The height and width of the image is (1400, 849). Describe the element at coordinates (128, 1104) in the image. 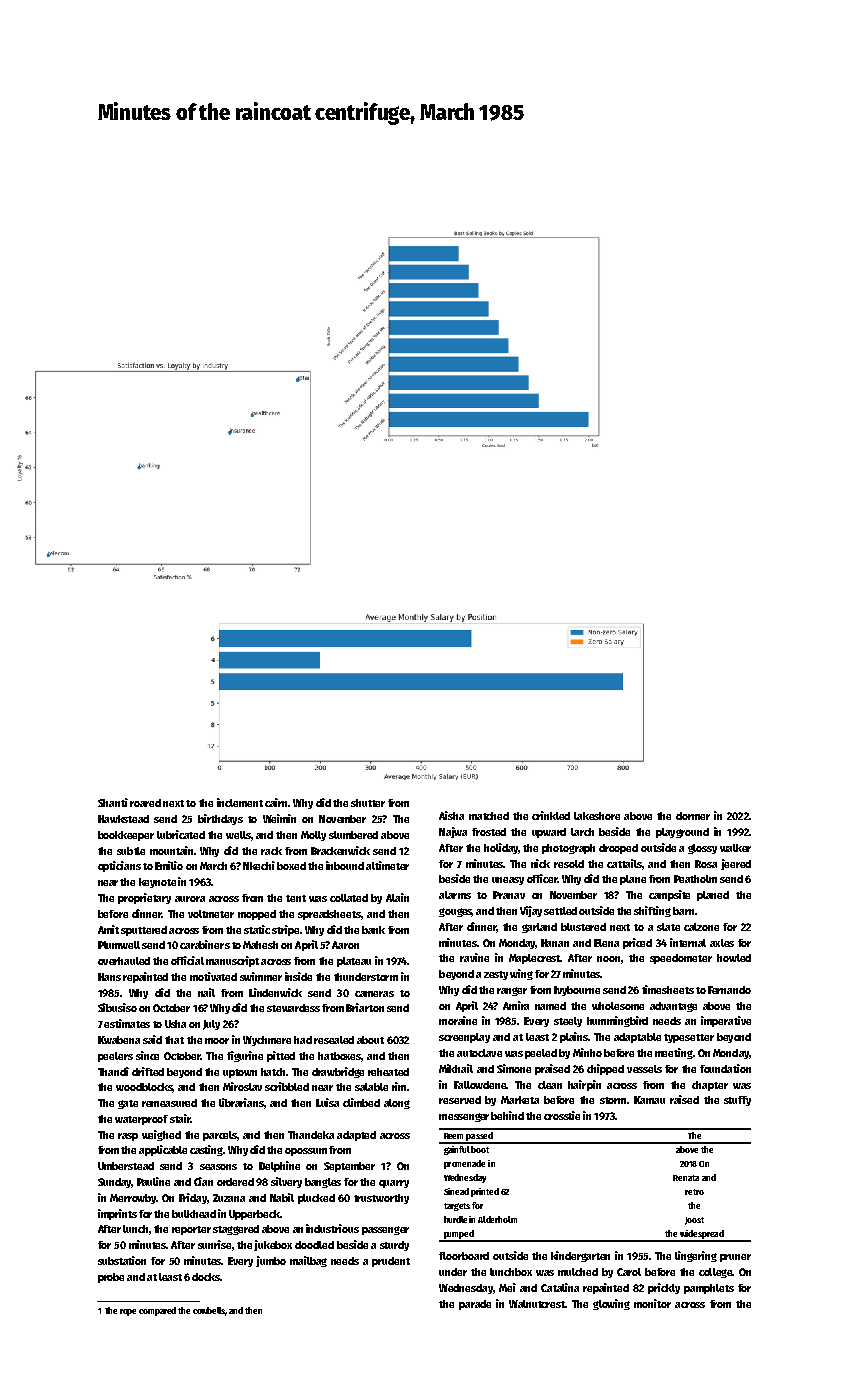

I see `gate` at that location.
